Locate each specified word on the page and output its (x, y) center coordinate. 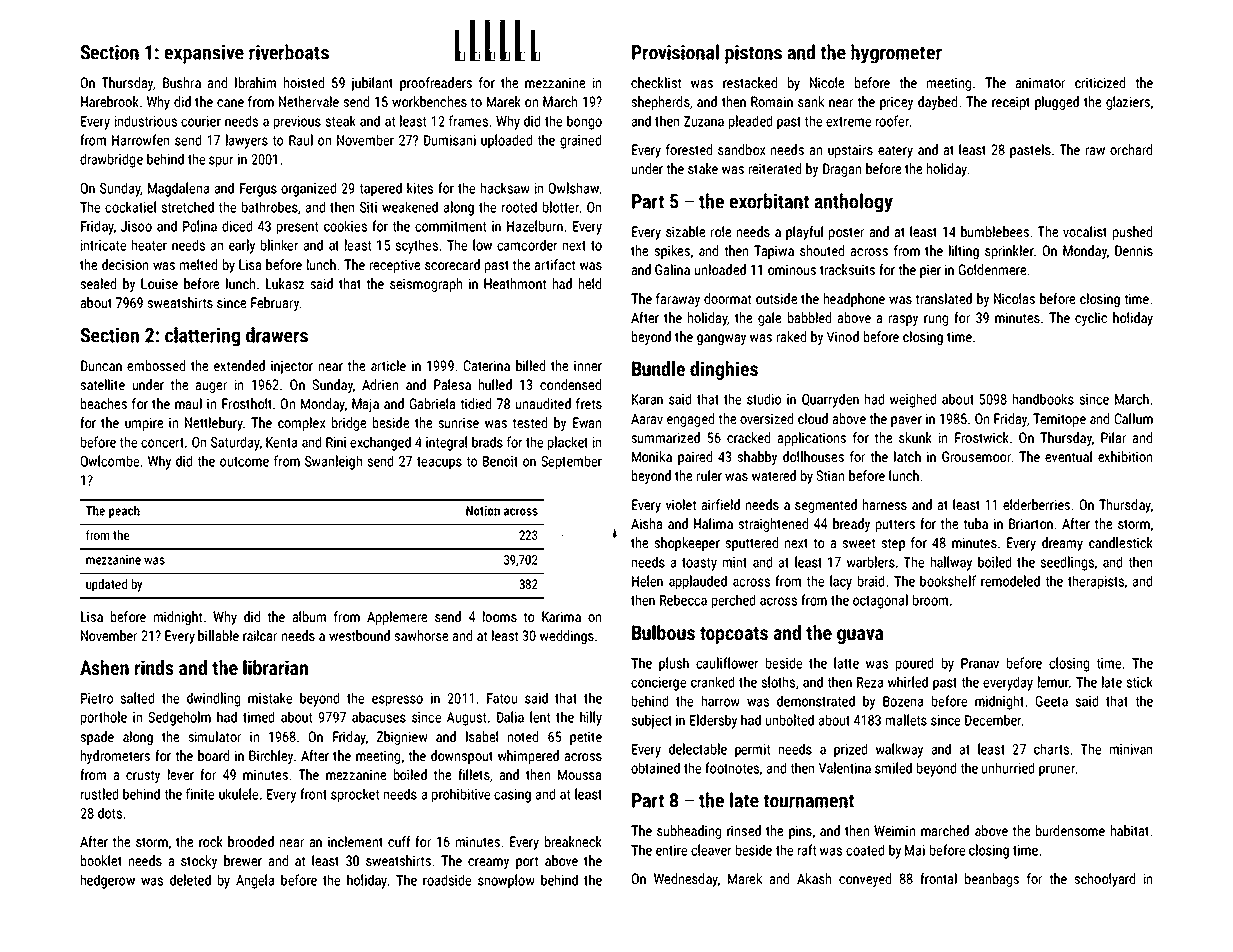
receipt (1011, 103)
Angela (255, 881)
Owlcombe (110, 461)
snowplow (506, 881)
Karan (647, 399)
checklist (656, 82)
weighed (913, 400)
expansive (204, 54)
